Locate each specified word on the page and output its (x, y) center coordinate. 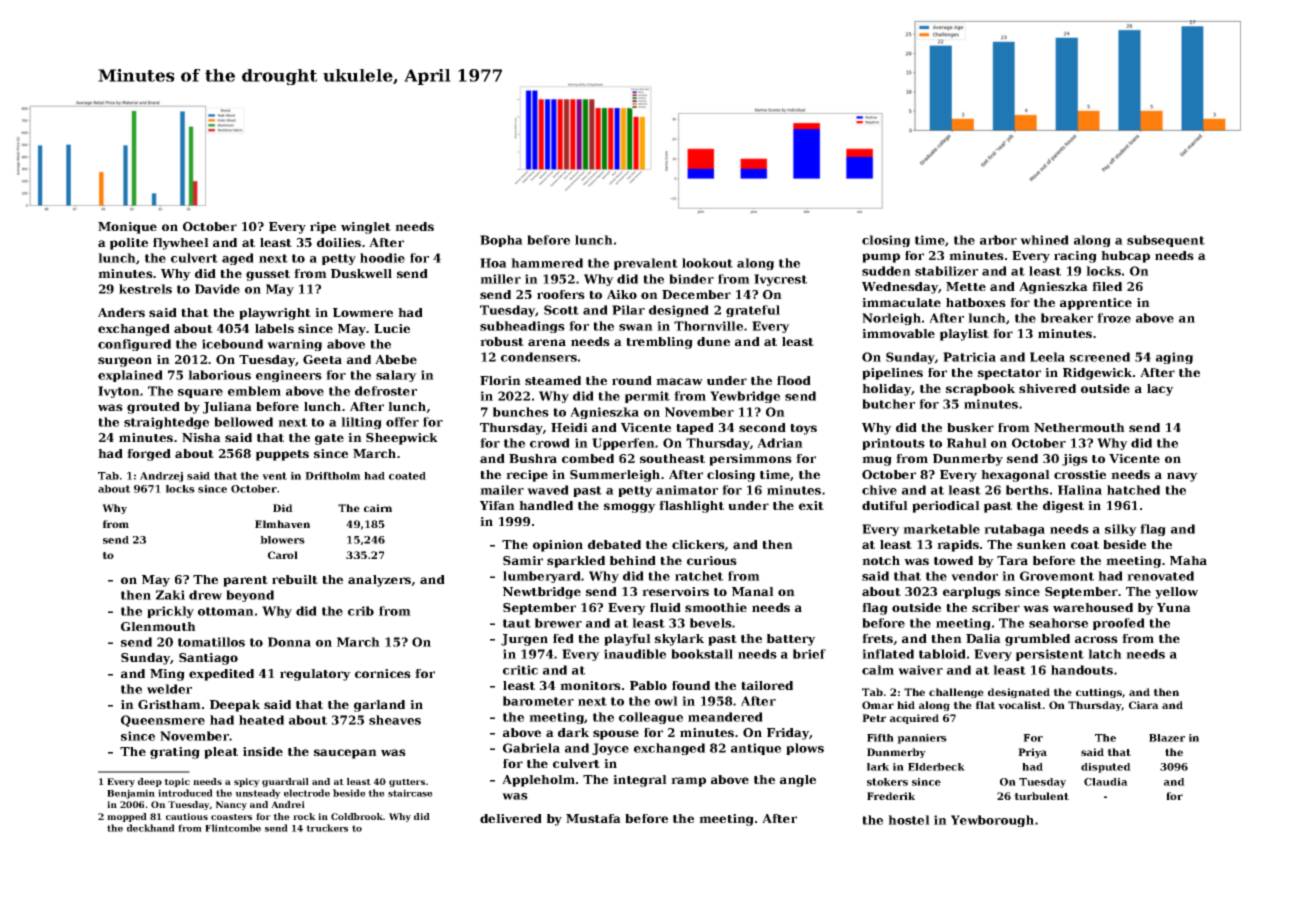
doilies (339, 242)
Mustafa (593, 818)
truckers (327, 828)
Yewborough (992, 821)
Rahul (967, 443)
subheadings (522, 327)
